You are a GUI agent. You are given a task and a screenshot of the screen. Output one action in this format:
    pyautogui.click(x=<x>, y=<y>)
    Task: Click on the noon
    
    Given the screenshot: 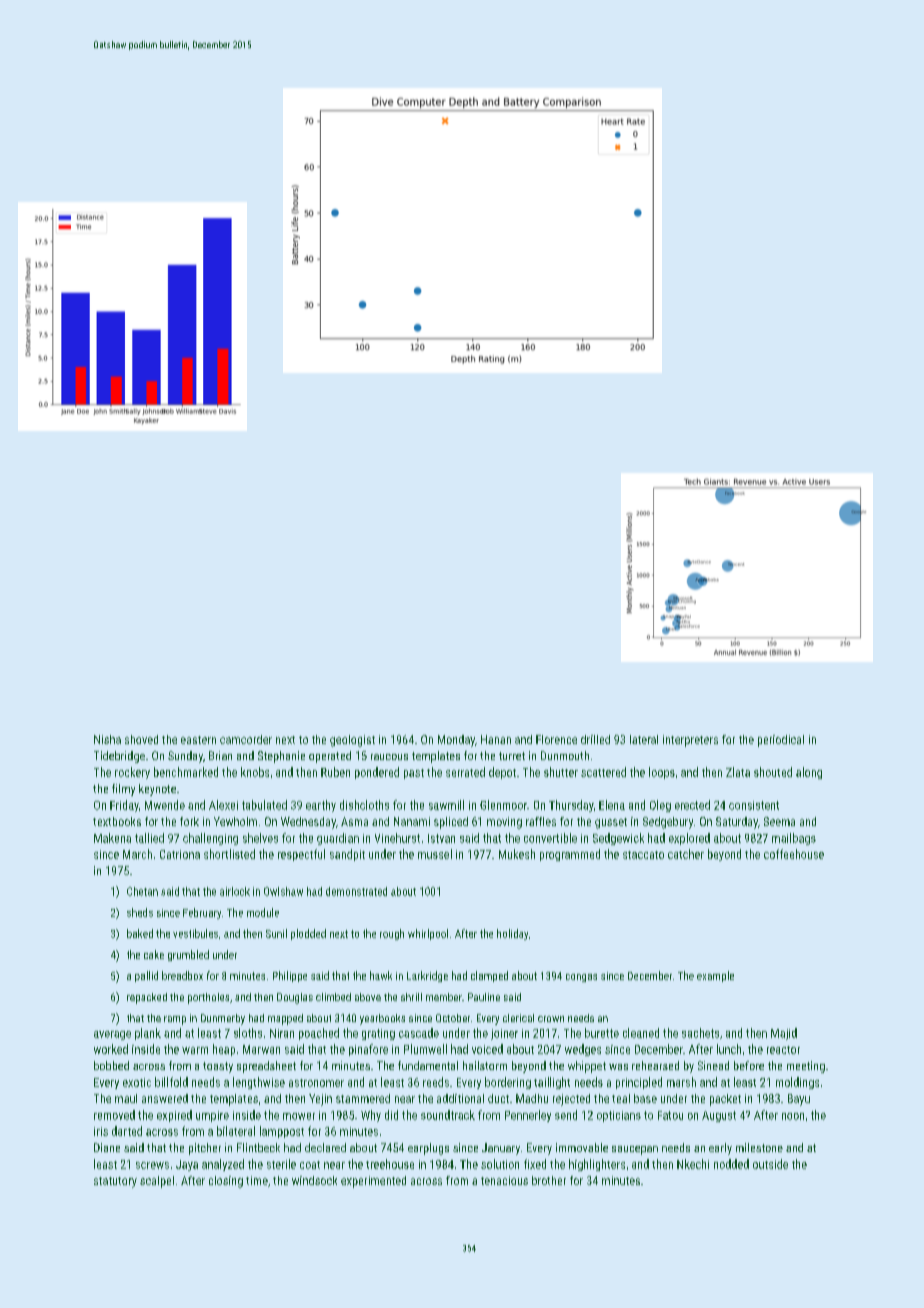 What is the action you would take?
    pyautogui.click(x=793, y=1116)
